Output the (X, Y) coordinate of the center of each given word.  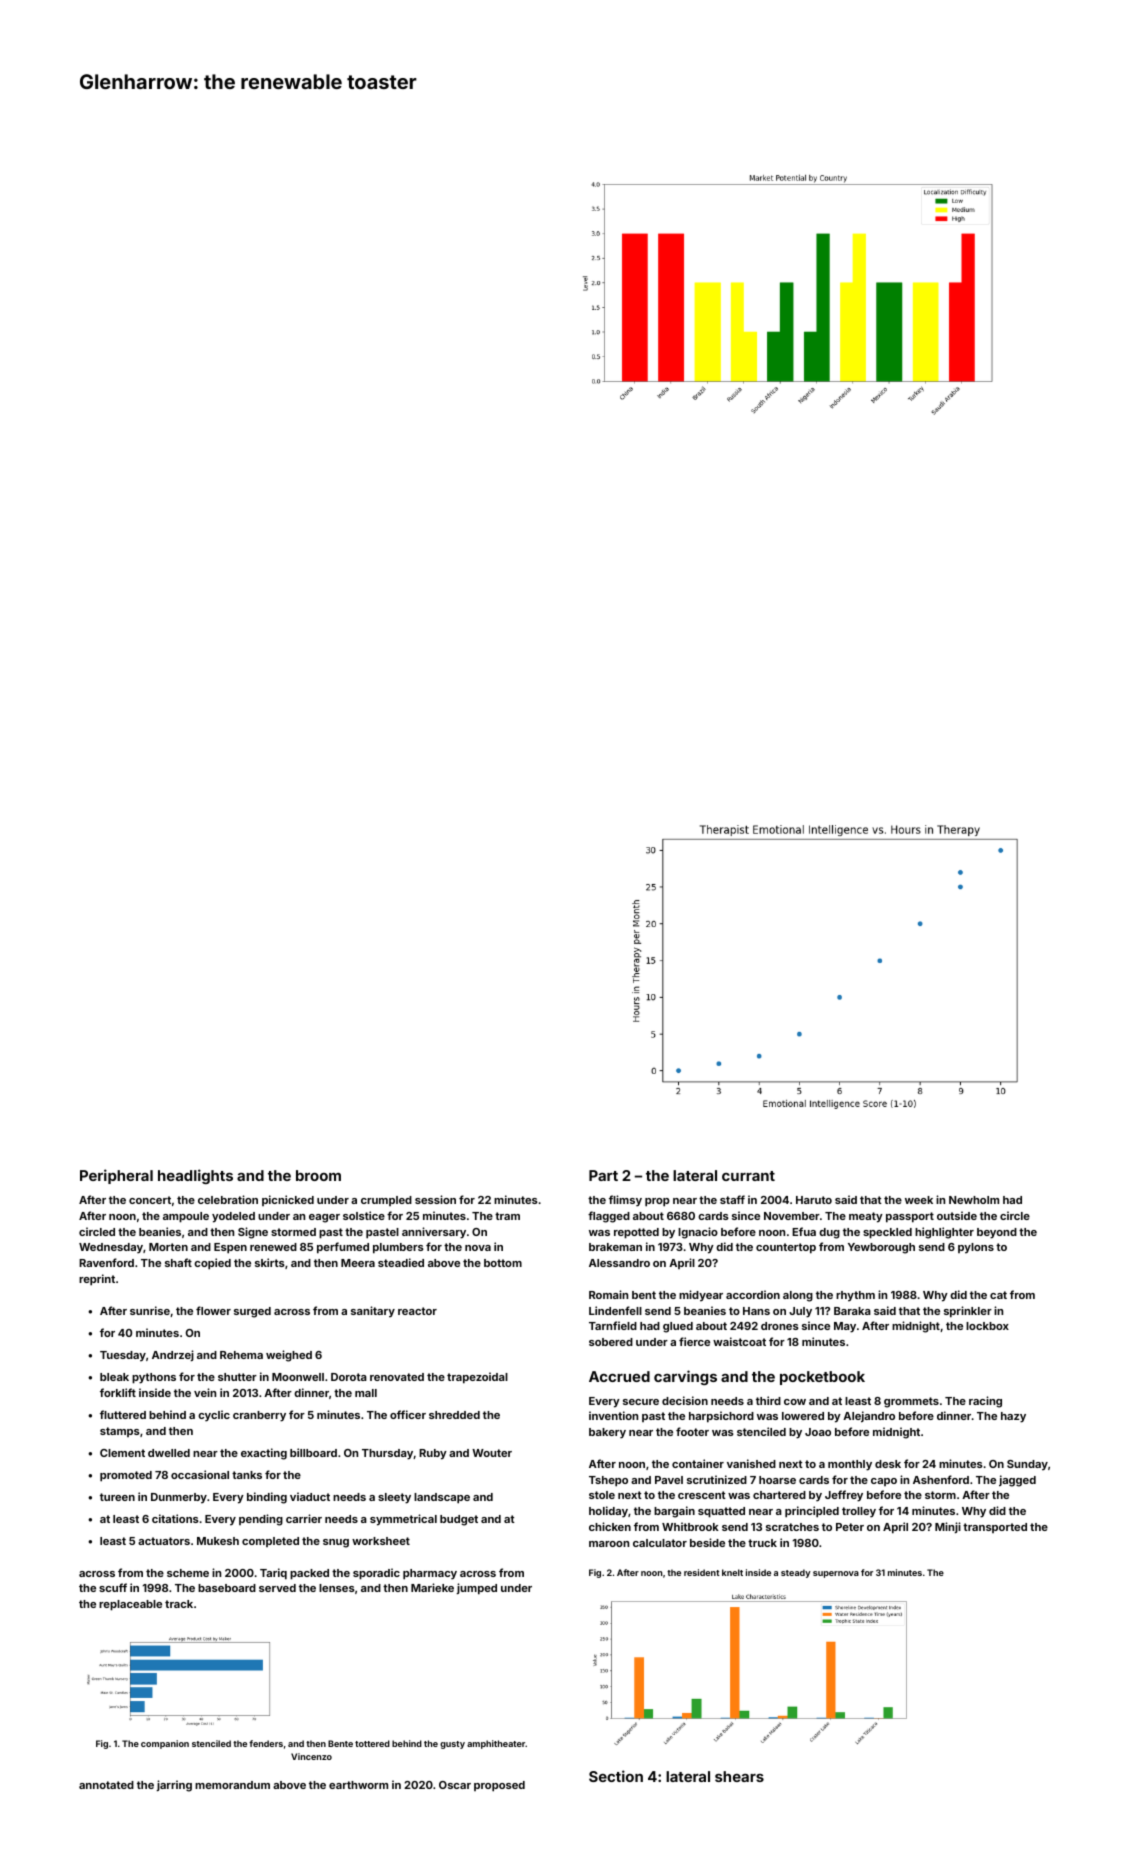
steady (796, 1573)
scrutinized (717, 1479)
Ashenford (941, 1479)
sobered (611, 1342)
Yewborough (881, 1248)
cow (795, 1402)
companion (165, 1744)
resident (702, 1572)
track (179, 1604)
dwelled (169, 1453)
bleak (114, 1377)
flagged (609, 1217)
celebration (228, 1199)
